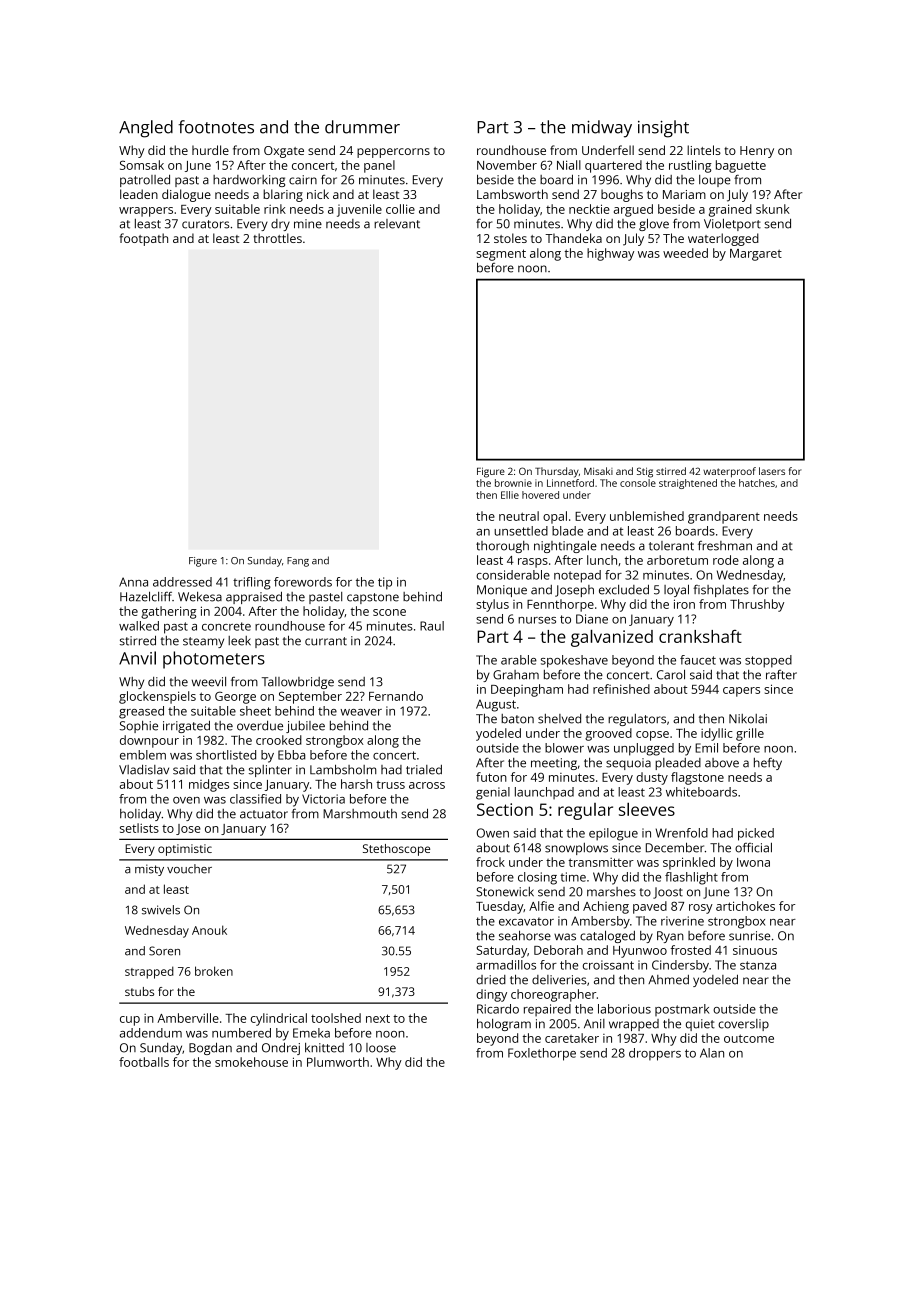 This image has height=1308, width=924. What do you see at coordinates (697, 778) in the image?
I see `flagstone` at bounding box center [697, 778].
